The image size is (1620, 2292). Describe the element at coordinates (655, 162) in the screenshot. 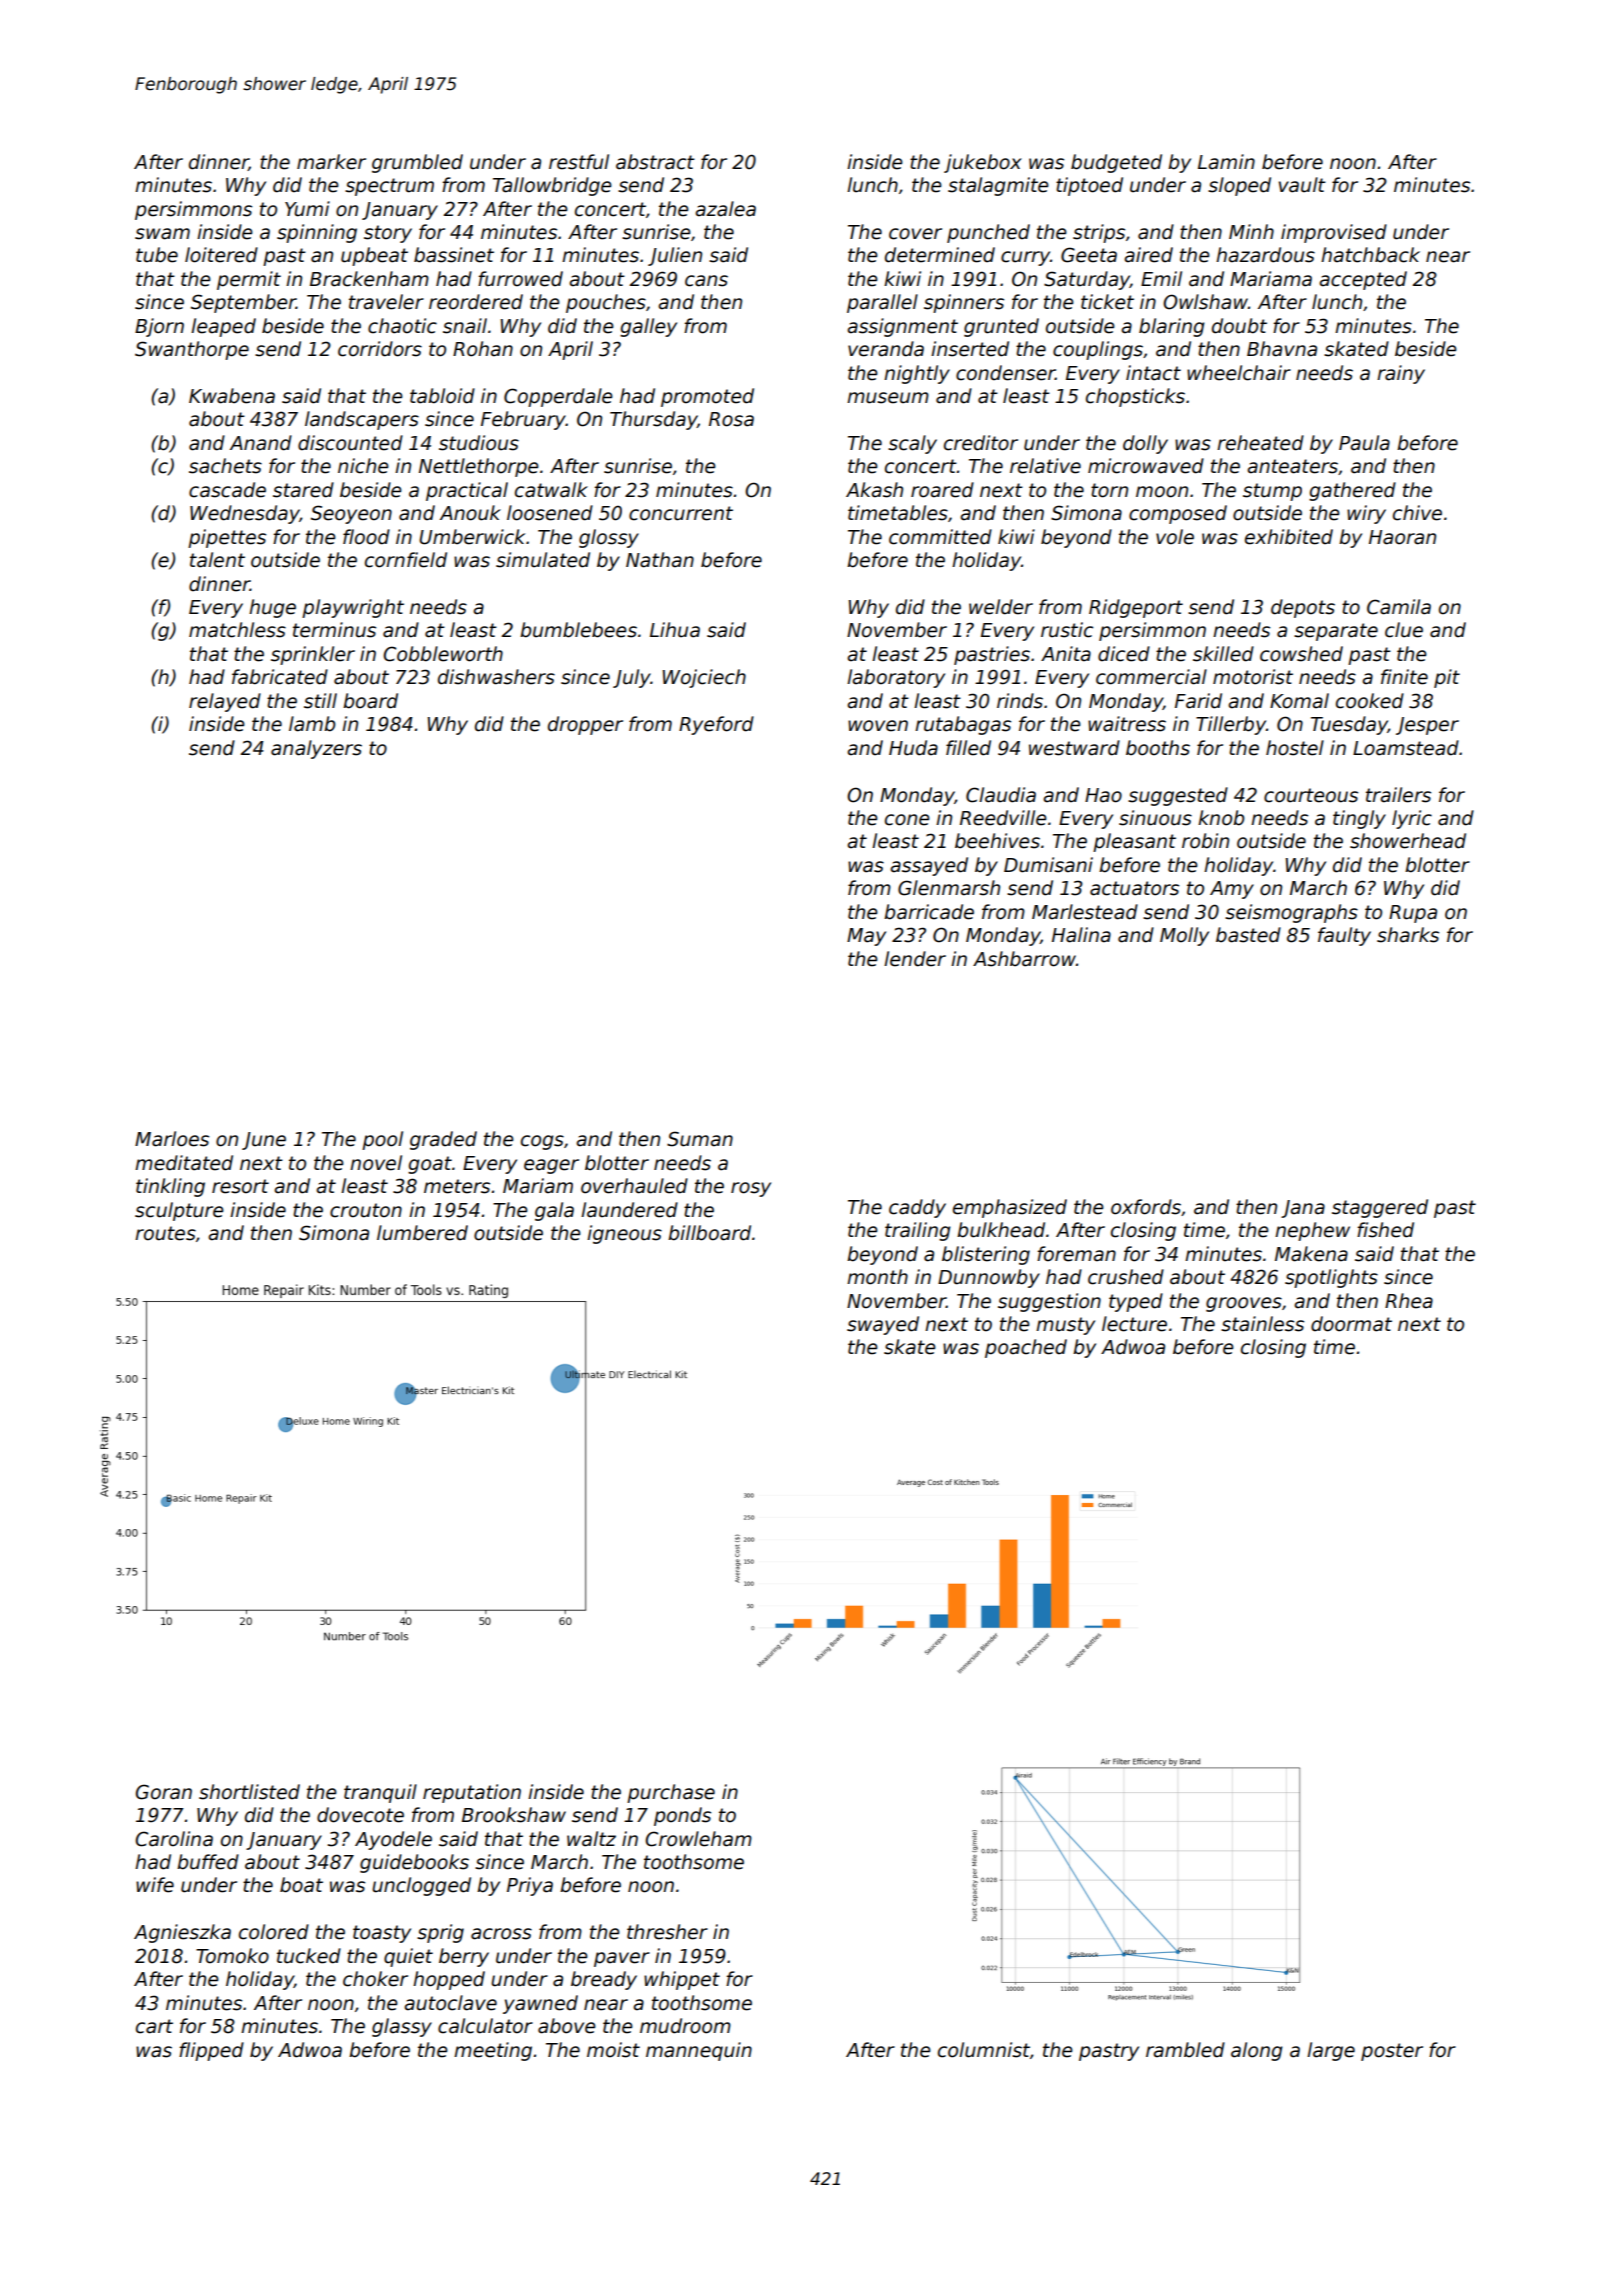

I see `abstract` at that location.
